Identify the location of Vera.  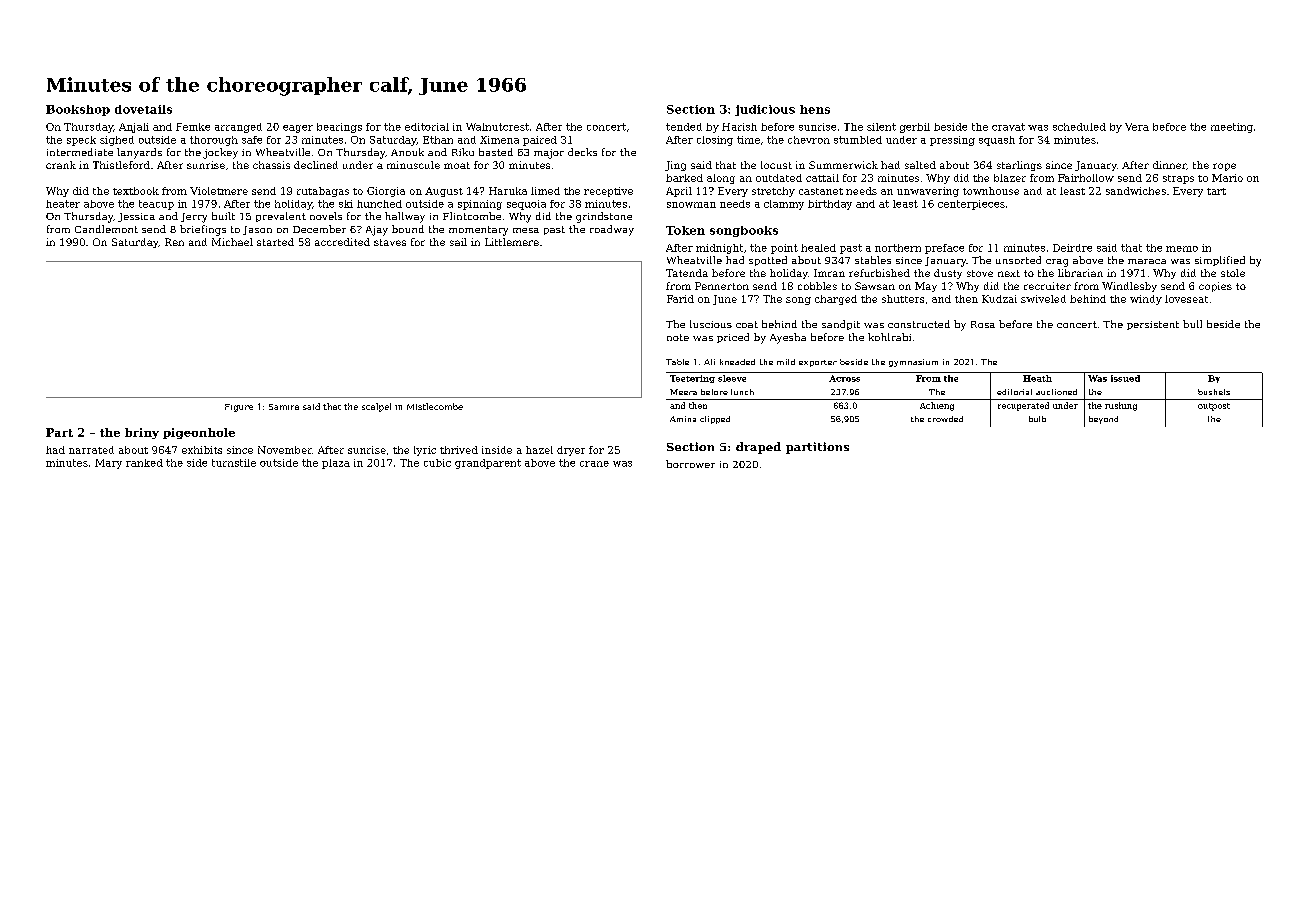
(1137, 127).
